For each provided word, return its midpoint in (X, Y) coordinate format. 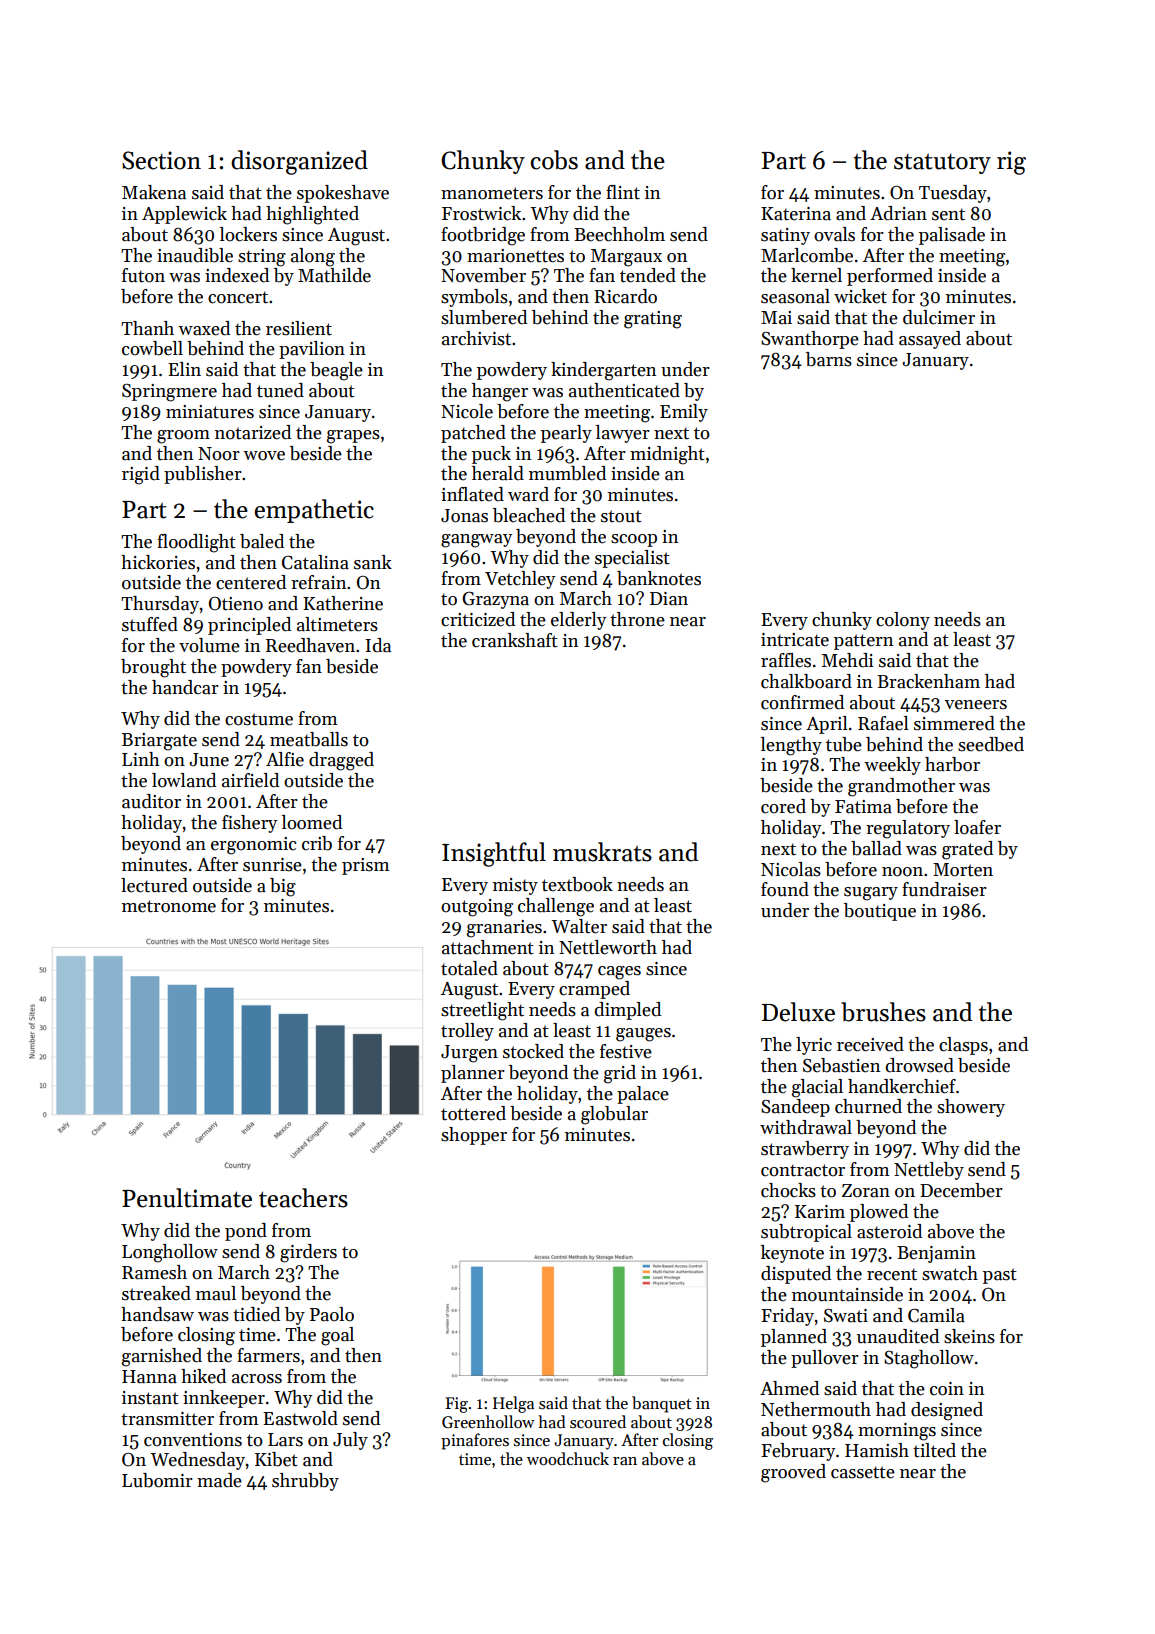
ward (528, 494)
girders (308, 1253)
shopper (474, 1136)
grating (653, 320)
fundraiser (944, 889)
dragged (341, 761)
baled (262, 541)
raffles (786, 660)
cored (783, 806)
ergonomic (253, 846)
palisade (952, 236)
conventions (193, 1440)
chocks (788, 1190)
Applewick (184, 215)
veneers (976, 705)
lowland (184, 780)
